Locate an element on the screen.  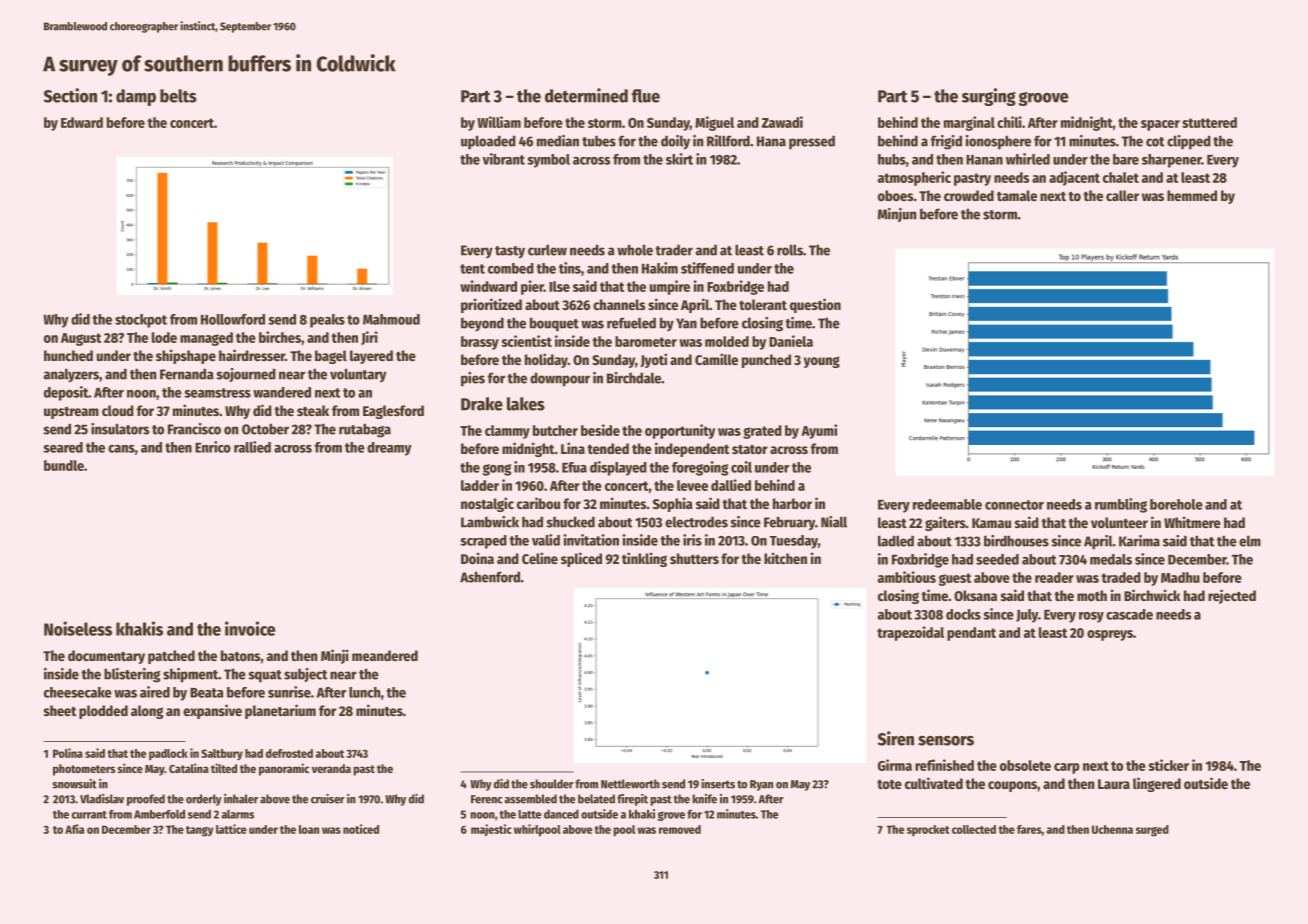
groove is located at coordinates (1043, 99).
